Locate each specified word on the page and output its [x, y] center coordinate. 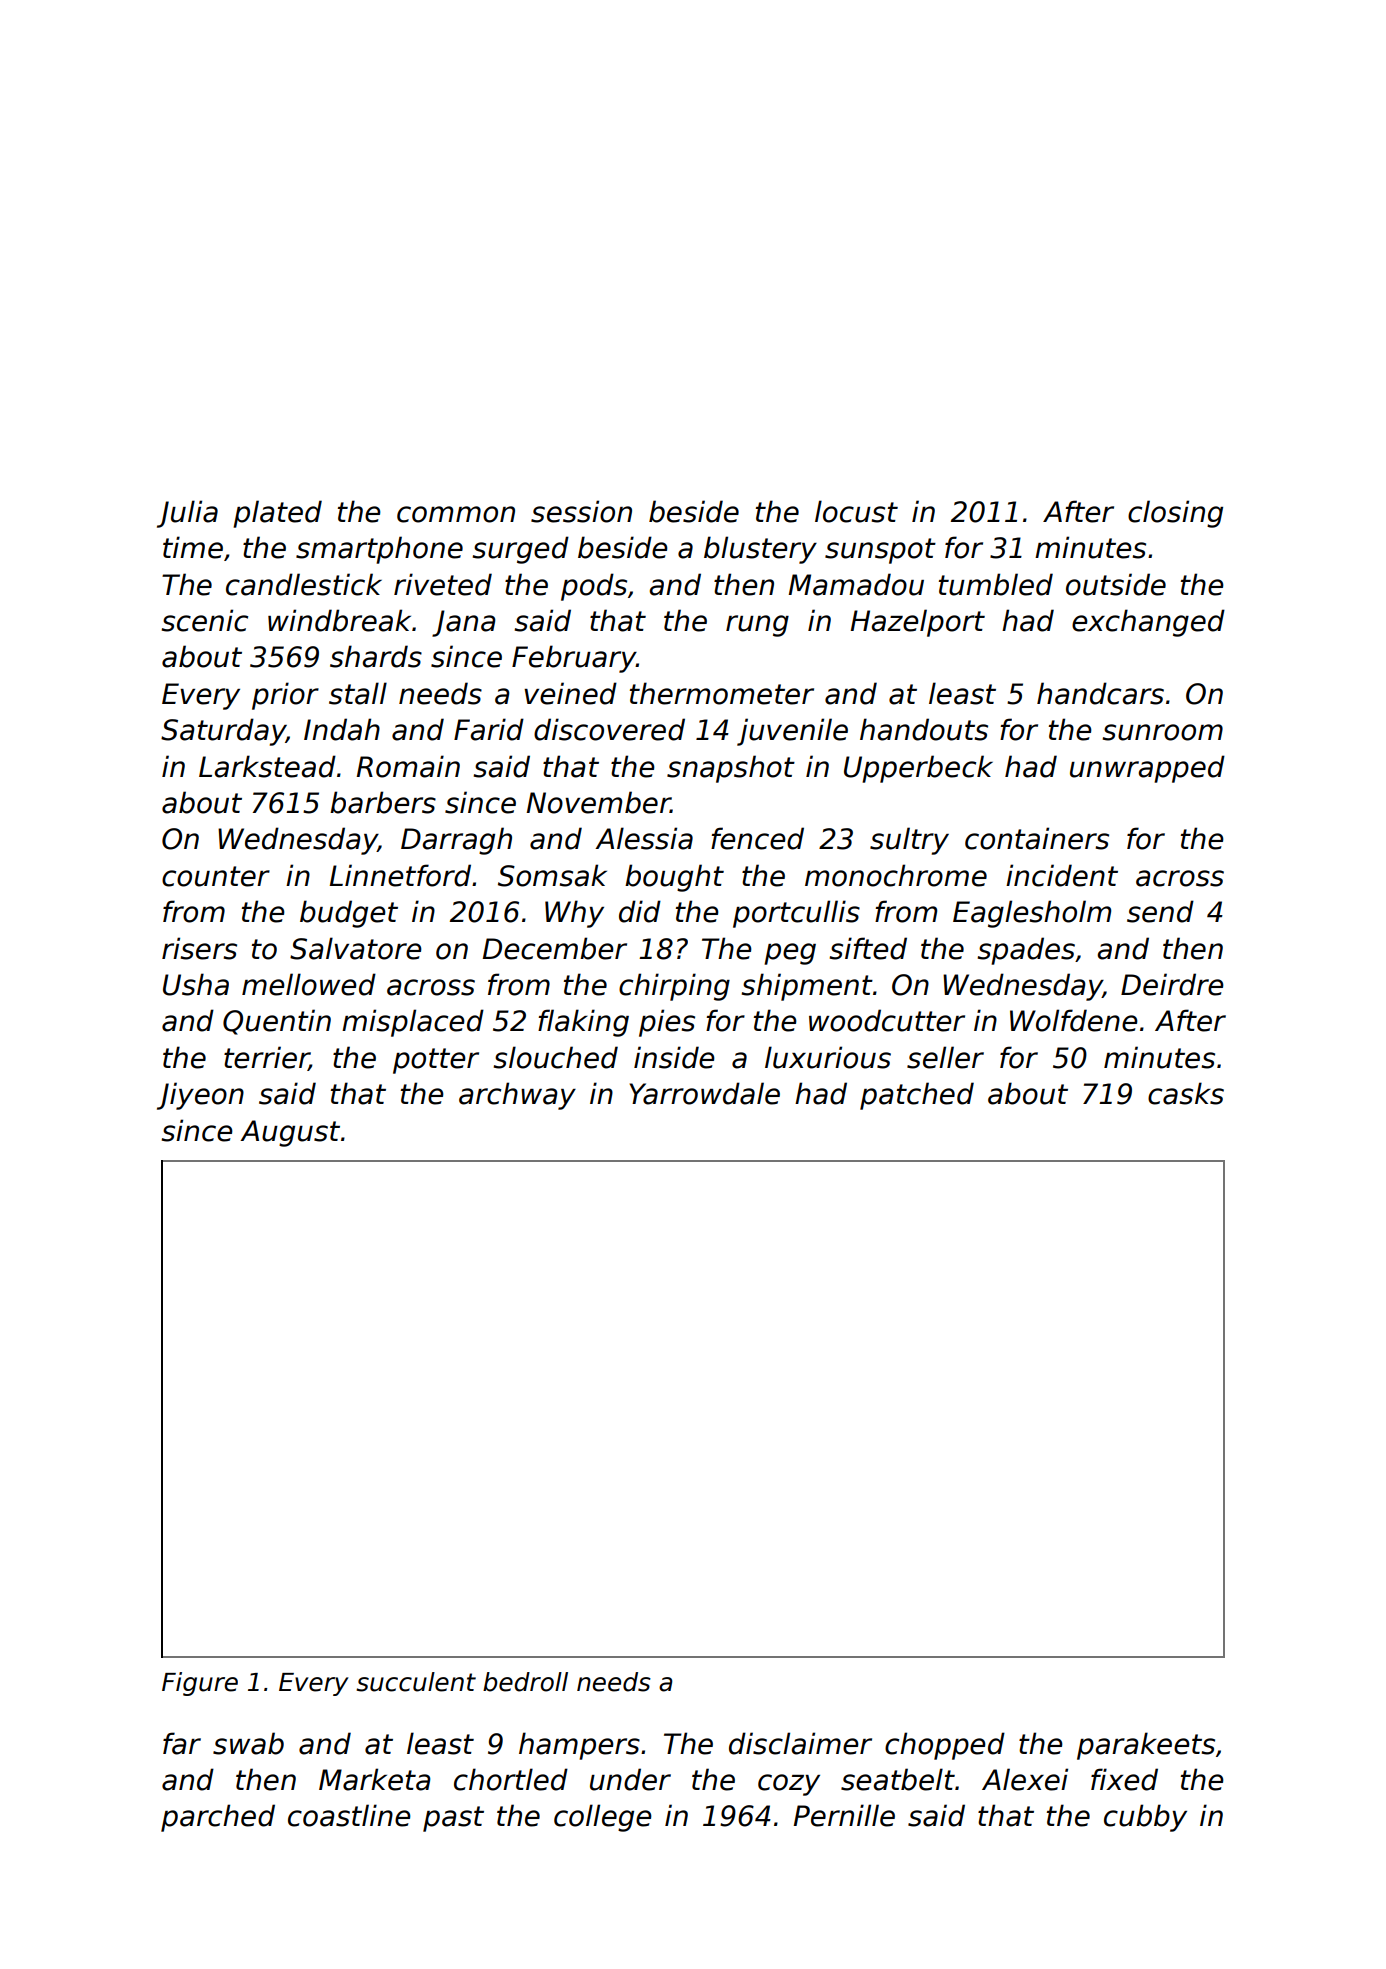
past [453, 1819]
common [456, 514]
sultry [909, 841]
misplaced [413, 1023]
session [581, 511]
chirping [674, 987]
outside [1116, 584]
